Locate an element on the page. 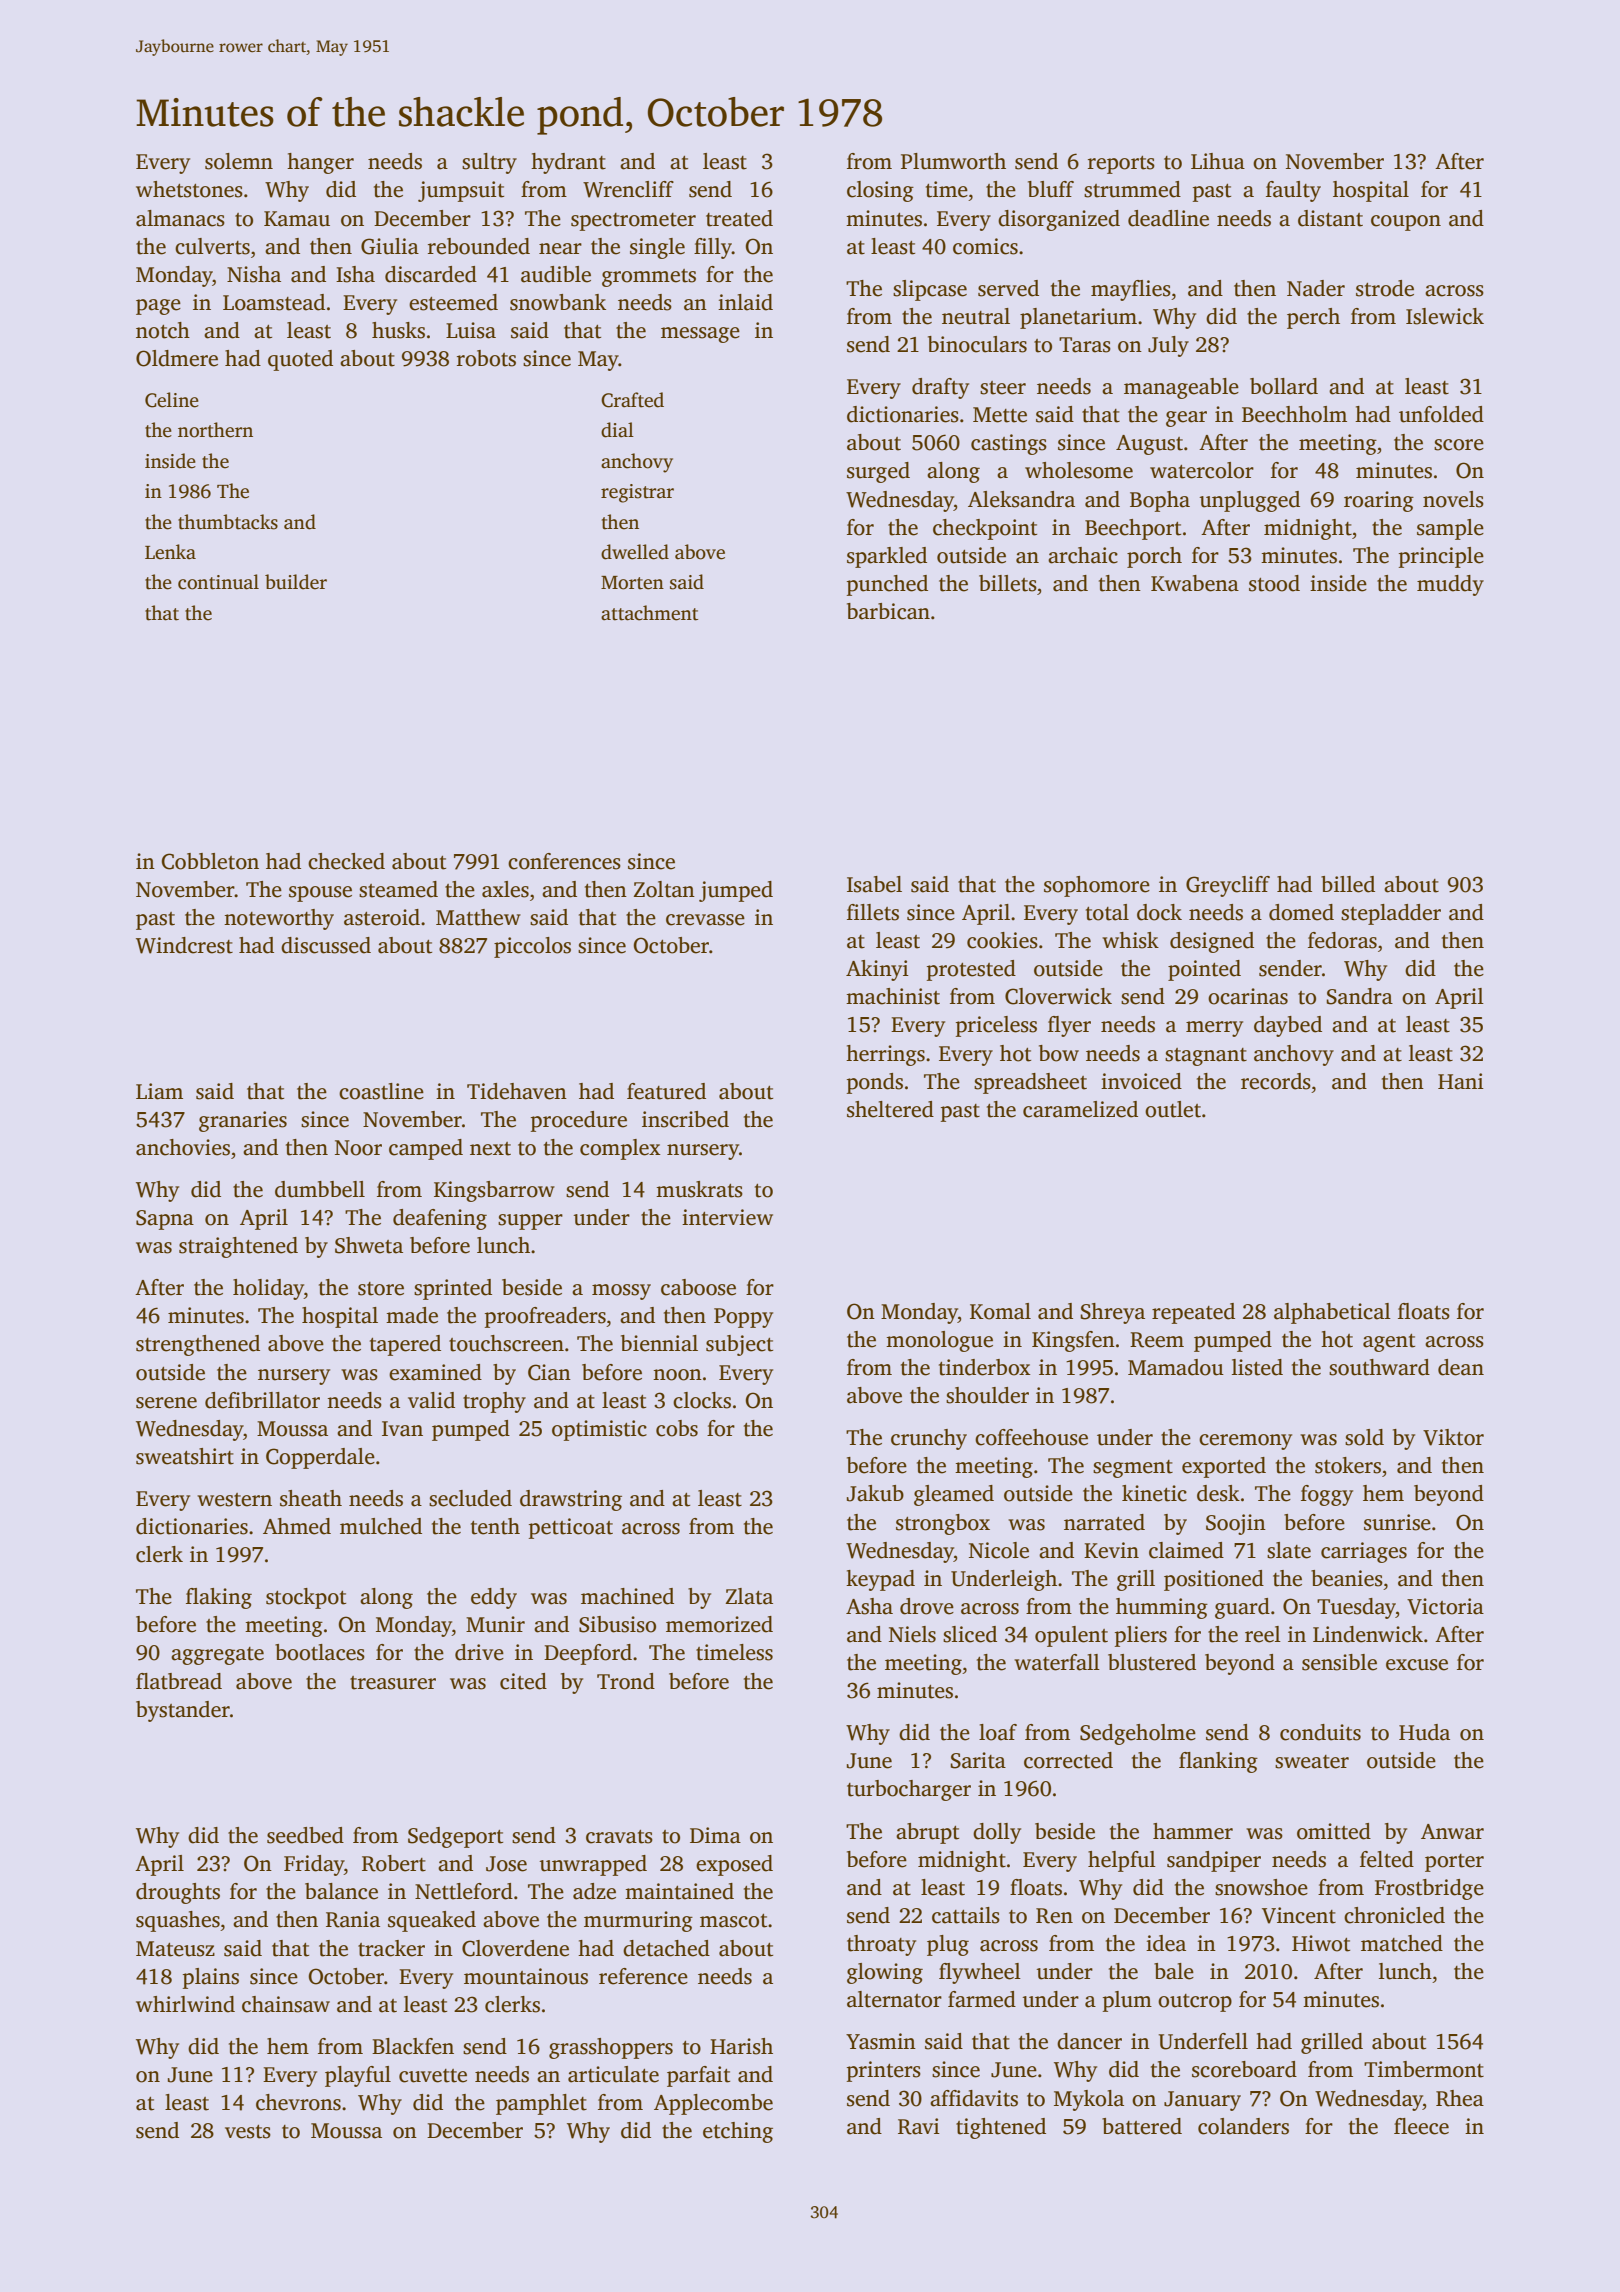 This page has width=1620, height=2292. conduits is located at coordinates (1320, 1732).
